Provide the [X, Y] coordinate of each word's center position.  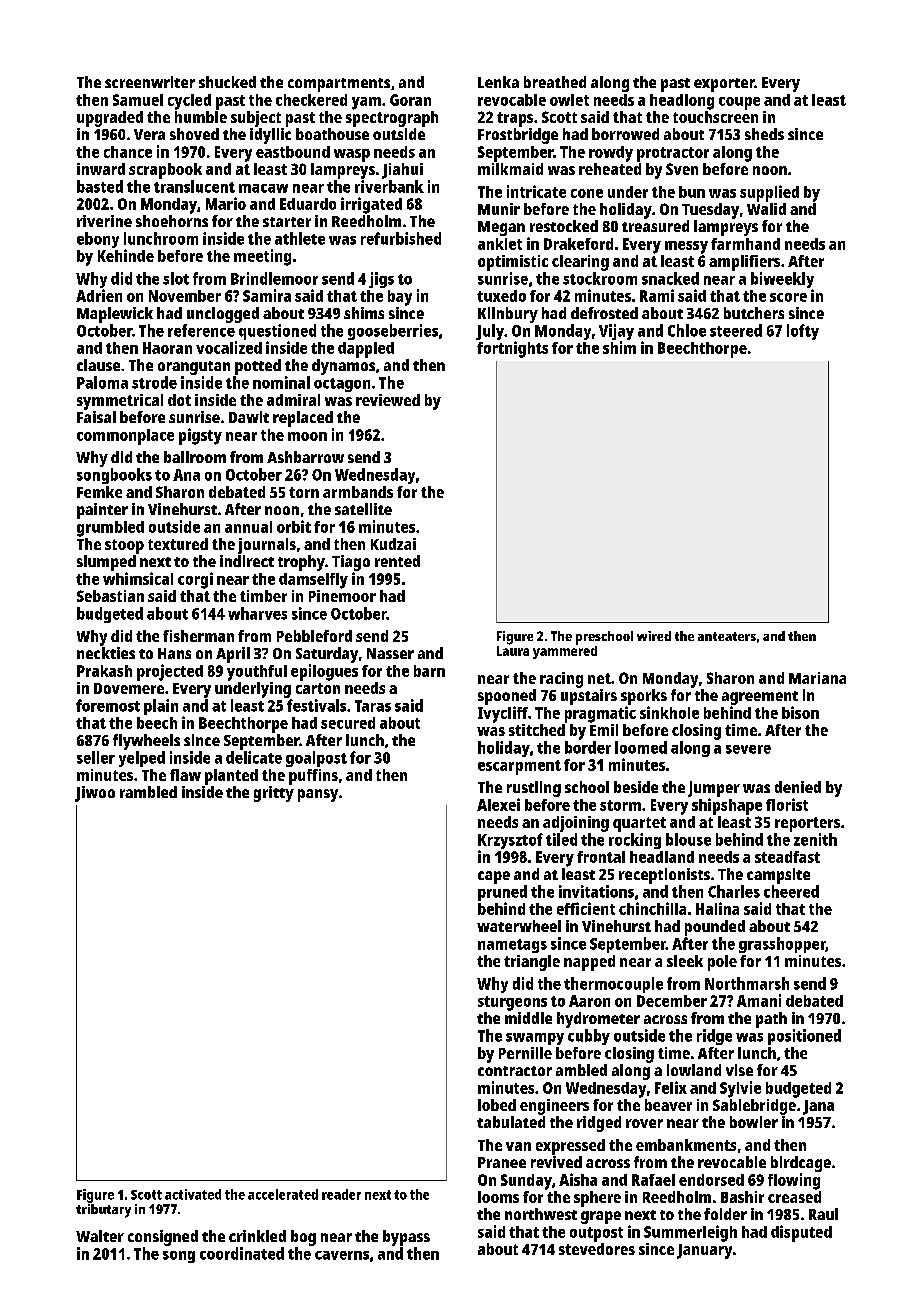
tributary [103, 1211]
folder [725, 1214]
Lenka [498, 82]
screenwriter [150, 82]
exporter [724, 85]
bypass [406, 1238]
